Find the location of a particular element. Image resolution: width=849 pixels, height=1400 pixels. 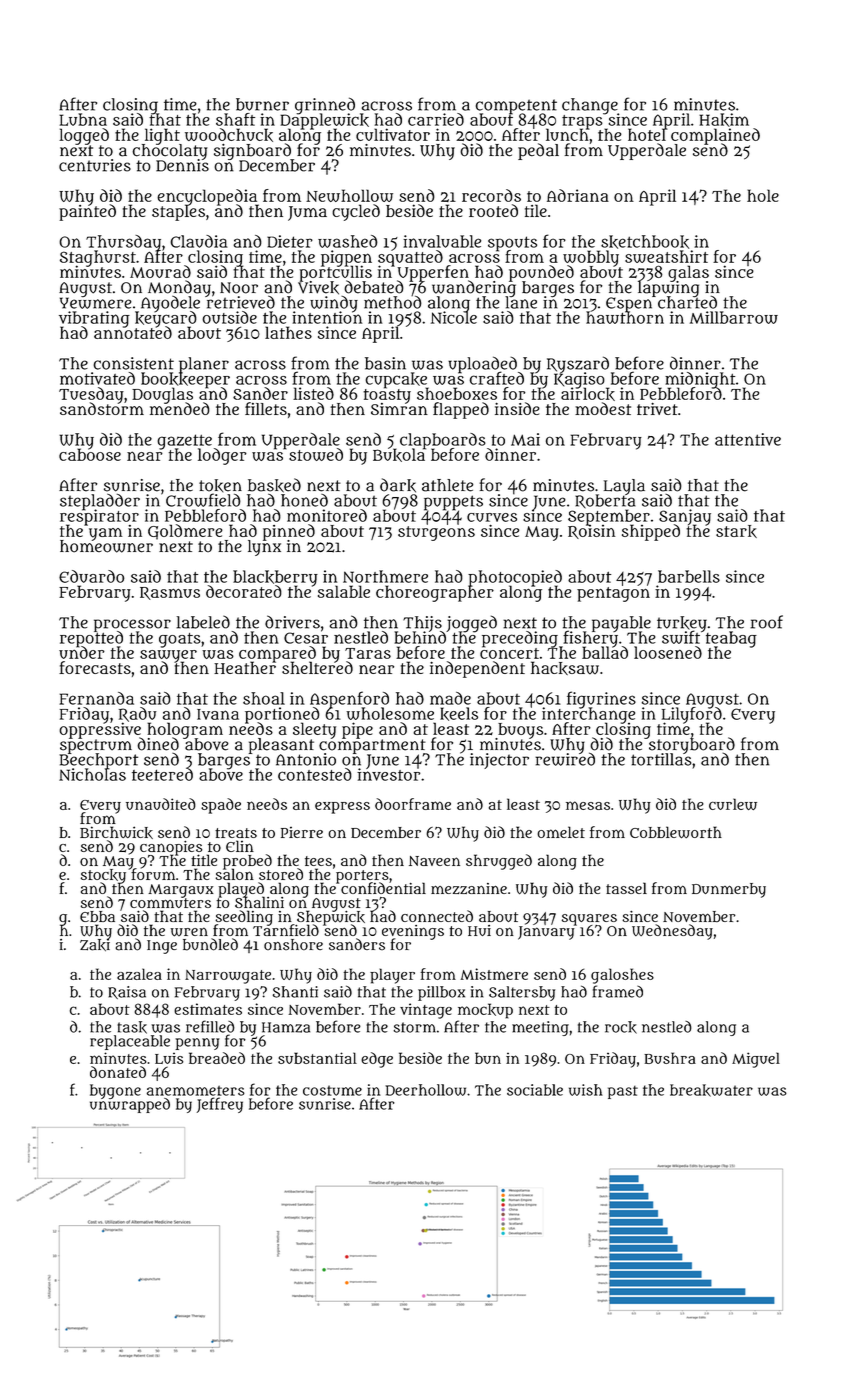

Hui is located at coordinates (479, 930).
